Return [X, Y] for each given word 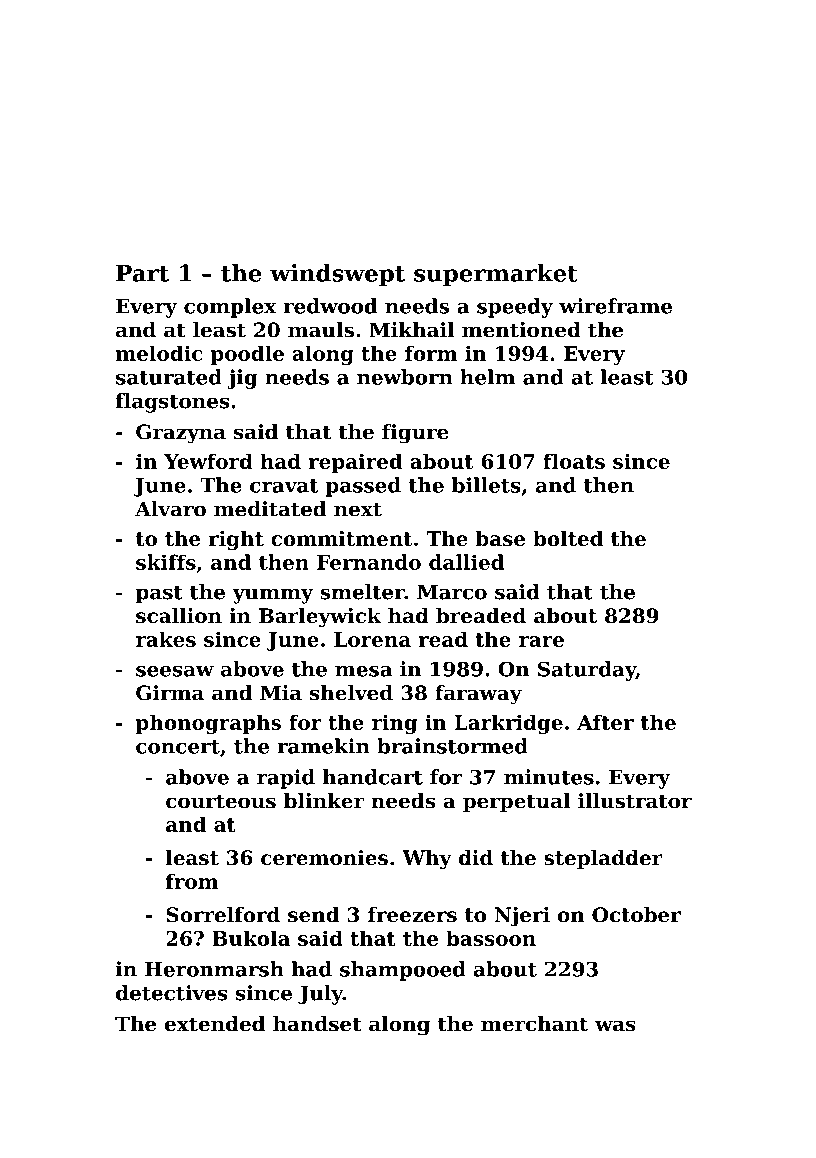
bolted [568, 538]
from [192, 881]
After [605, 722]
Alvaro [170, 509]
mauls [321, 330]
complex [230, 308]
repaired [356, 463]
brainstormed [452, 746]
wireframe [615, 306]
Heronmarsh [214, 969]
